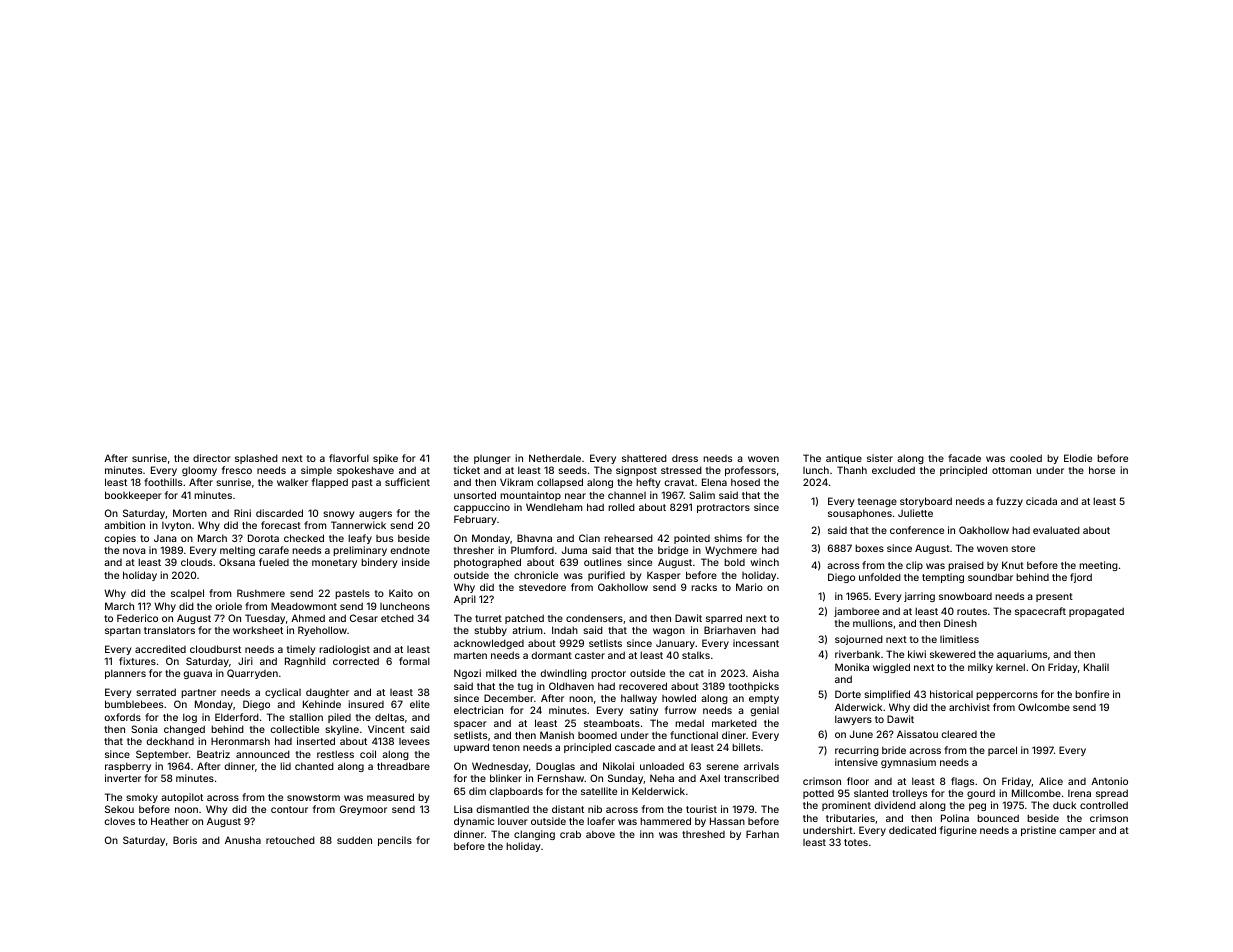 Image resolution: width=1233 pixels, height=952 pixels. I want to click on clouds, so click(196, 562).
